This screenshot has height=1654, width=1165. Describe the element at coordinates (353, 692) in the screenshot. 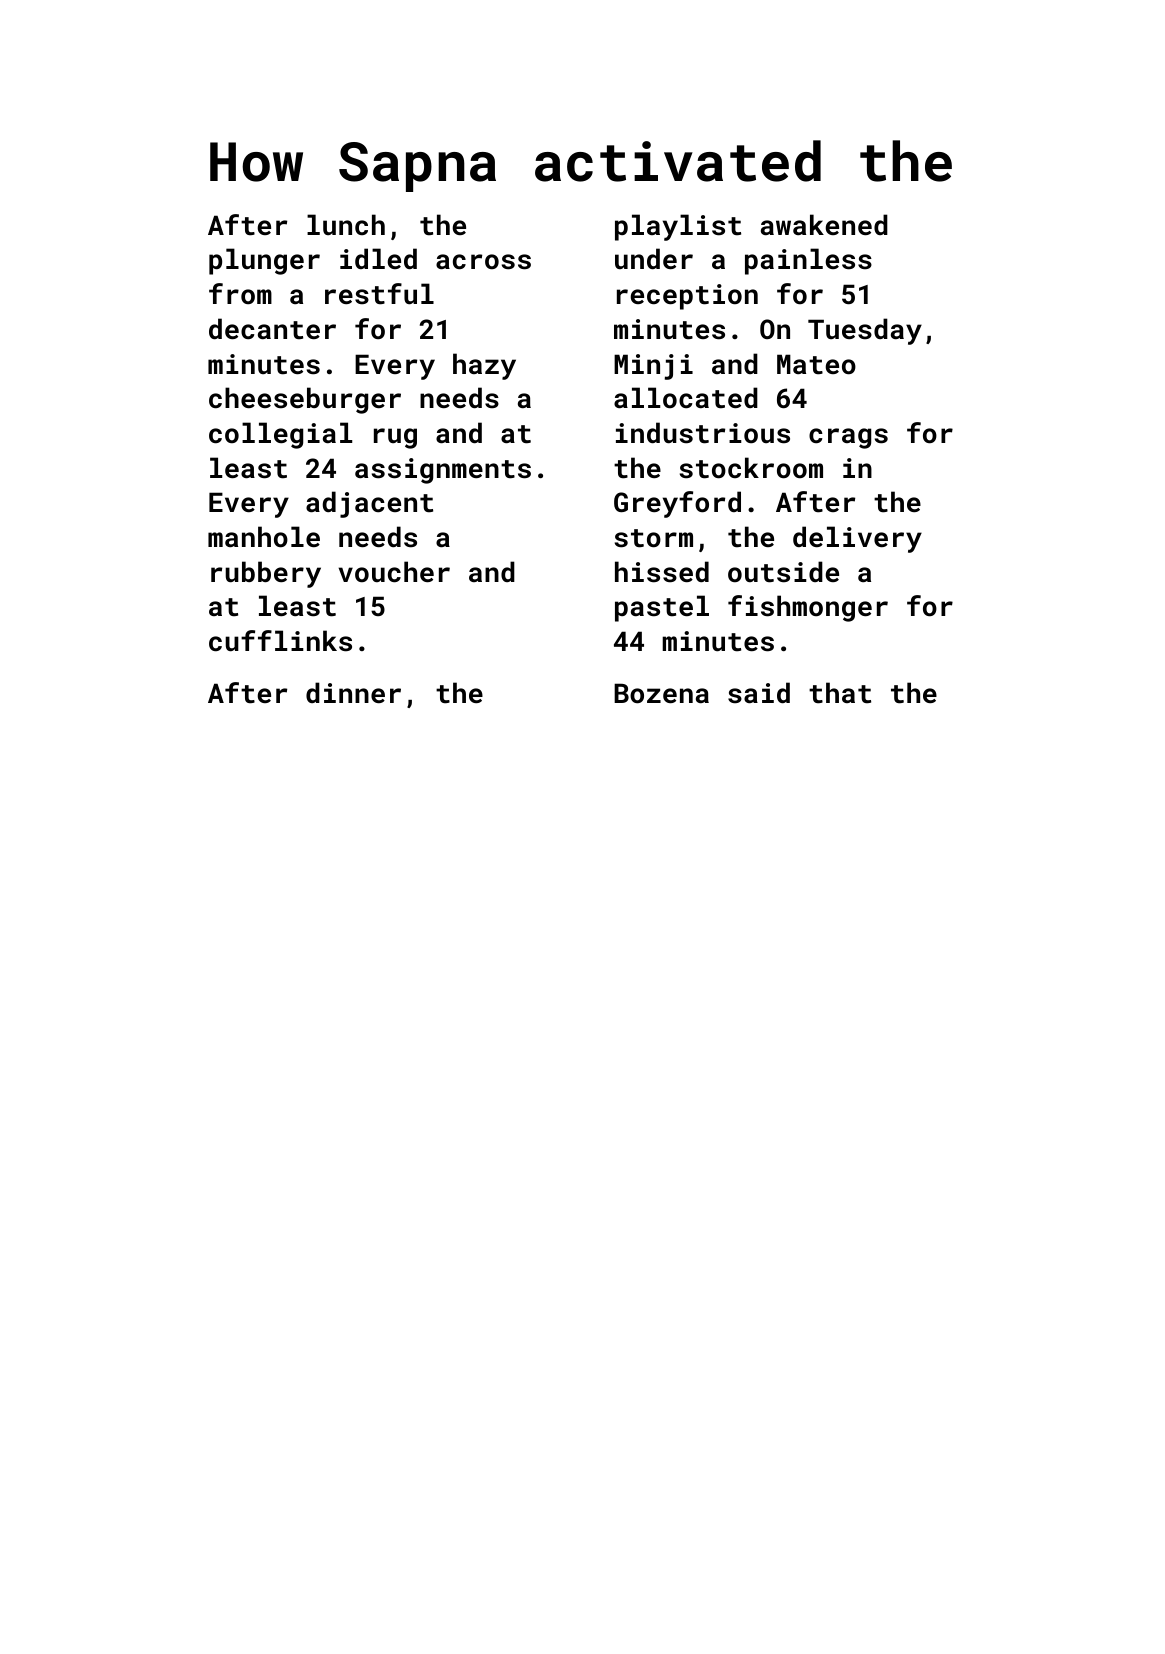

I see `dinner` at that location.
